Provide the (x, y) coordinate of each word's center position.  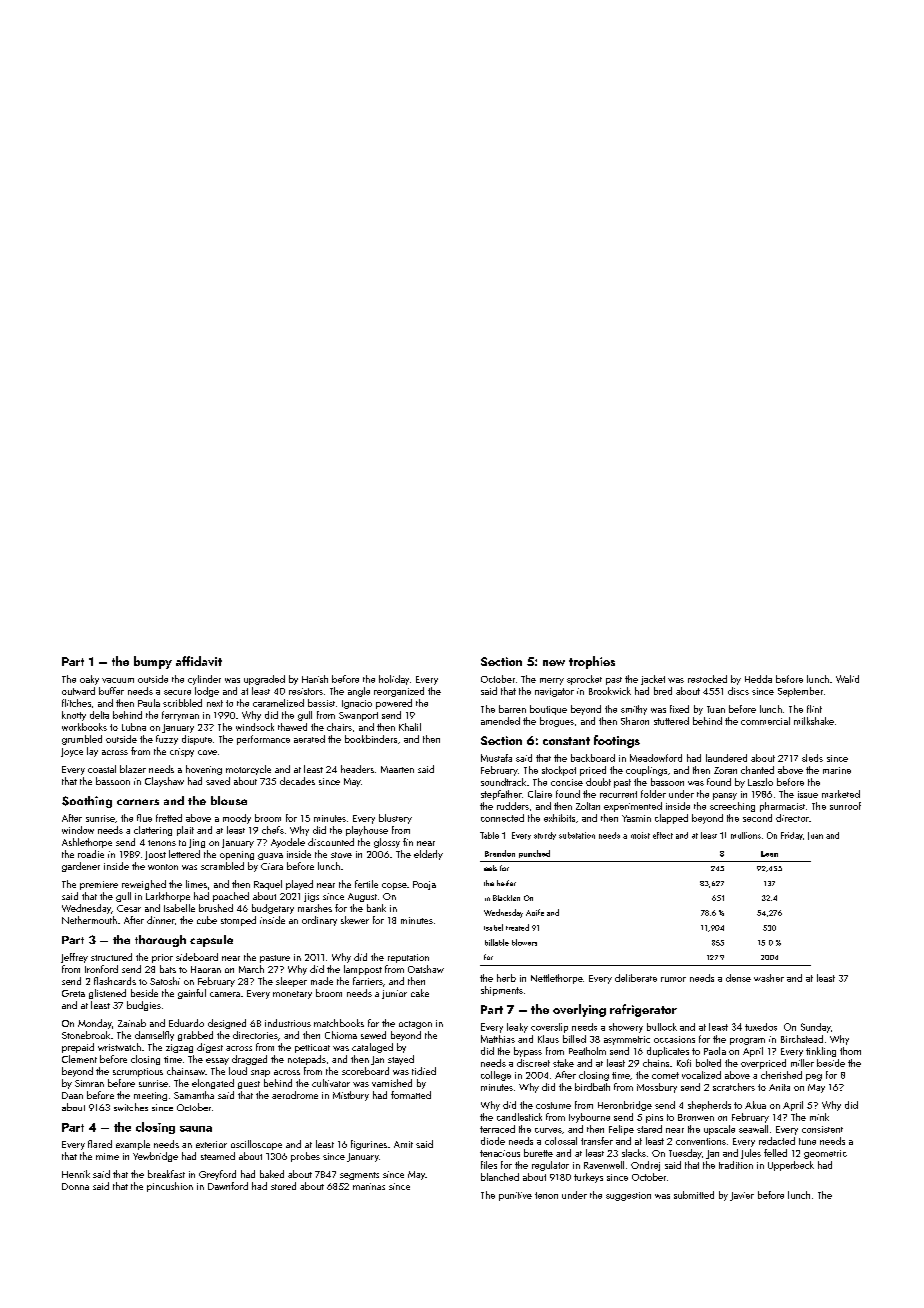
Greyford (217, 1175)
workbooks (84, 727)
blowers (524, 942)
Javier (742, 1196)
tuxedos (761, 1027)
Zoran (725, 770)
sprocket (584, 680)
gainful (192, 994)
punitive (515, 1196)
